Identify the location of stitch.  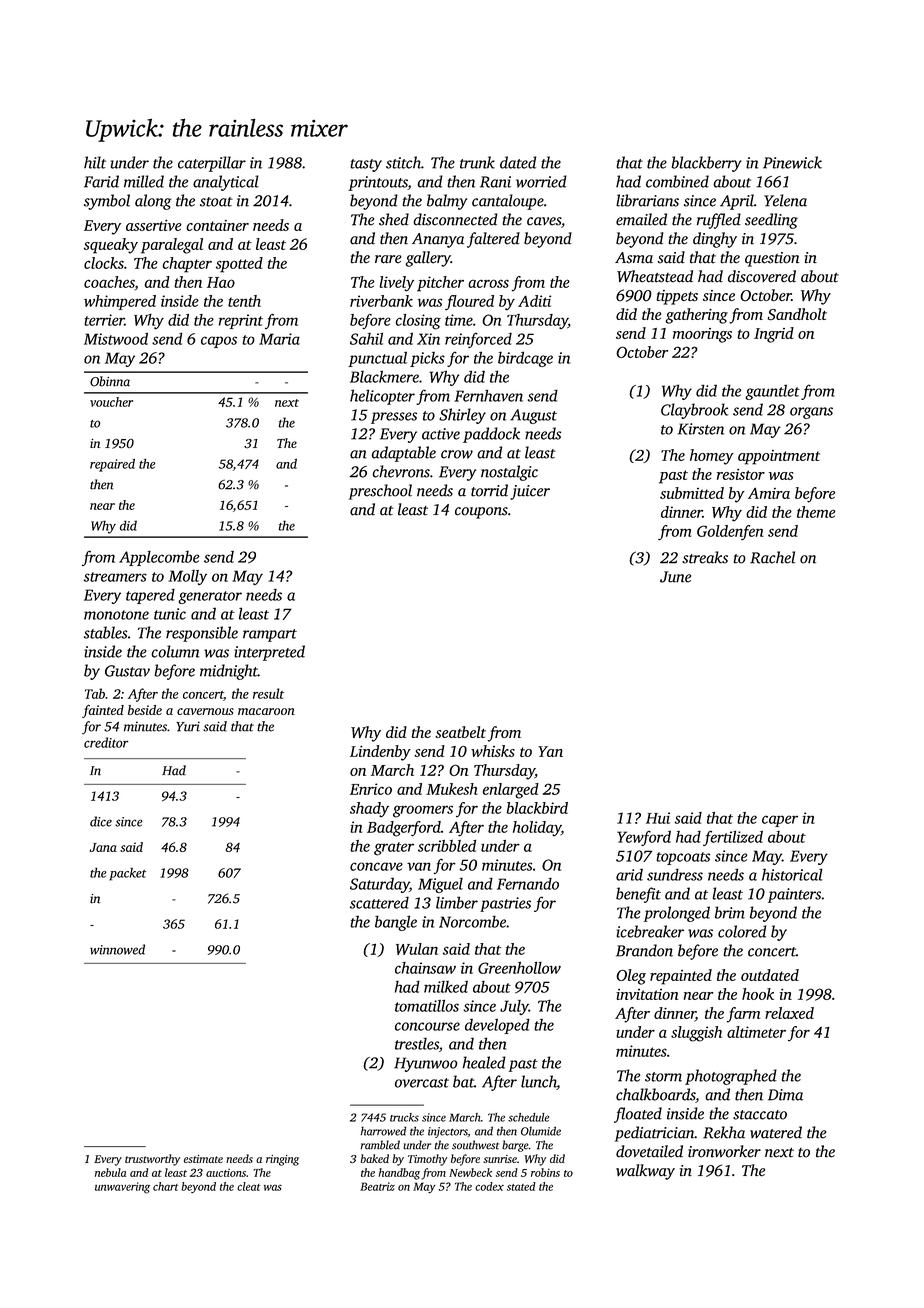
(403, 162).
